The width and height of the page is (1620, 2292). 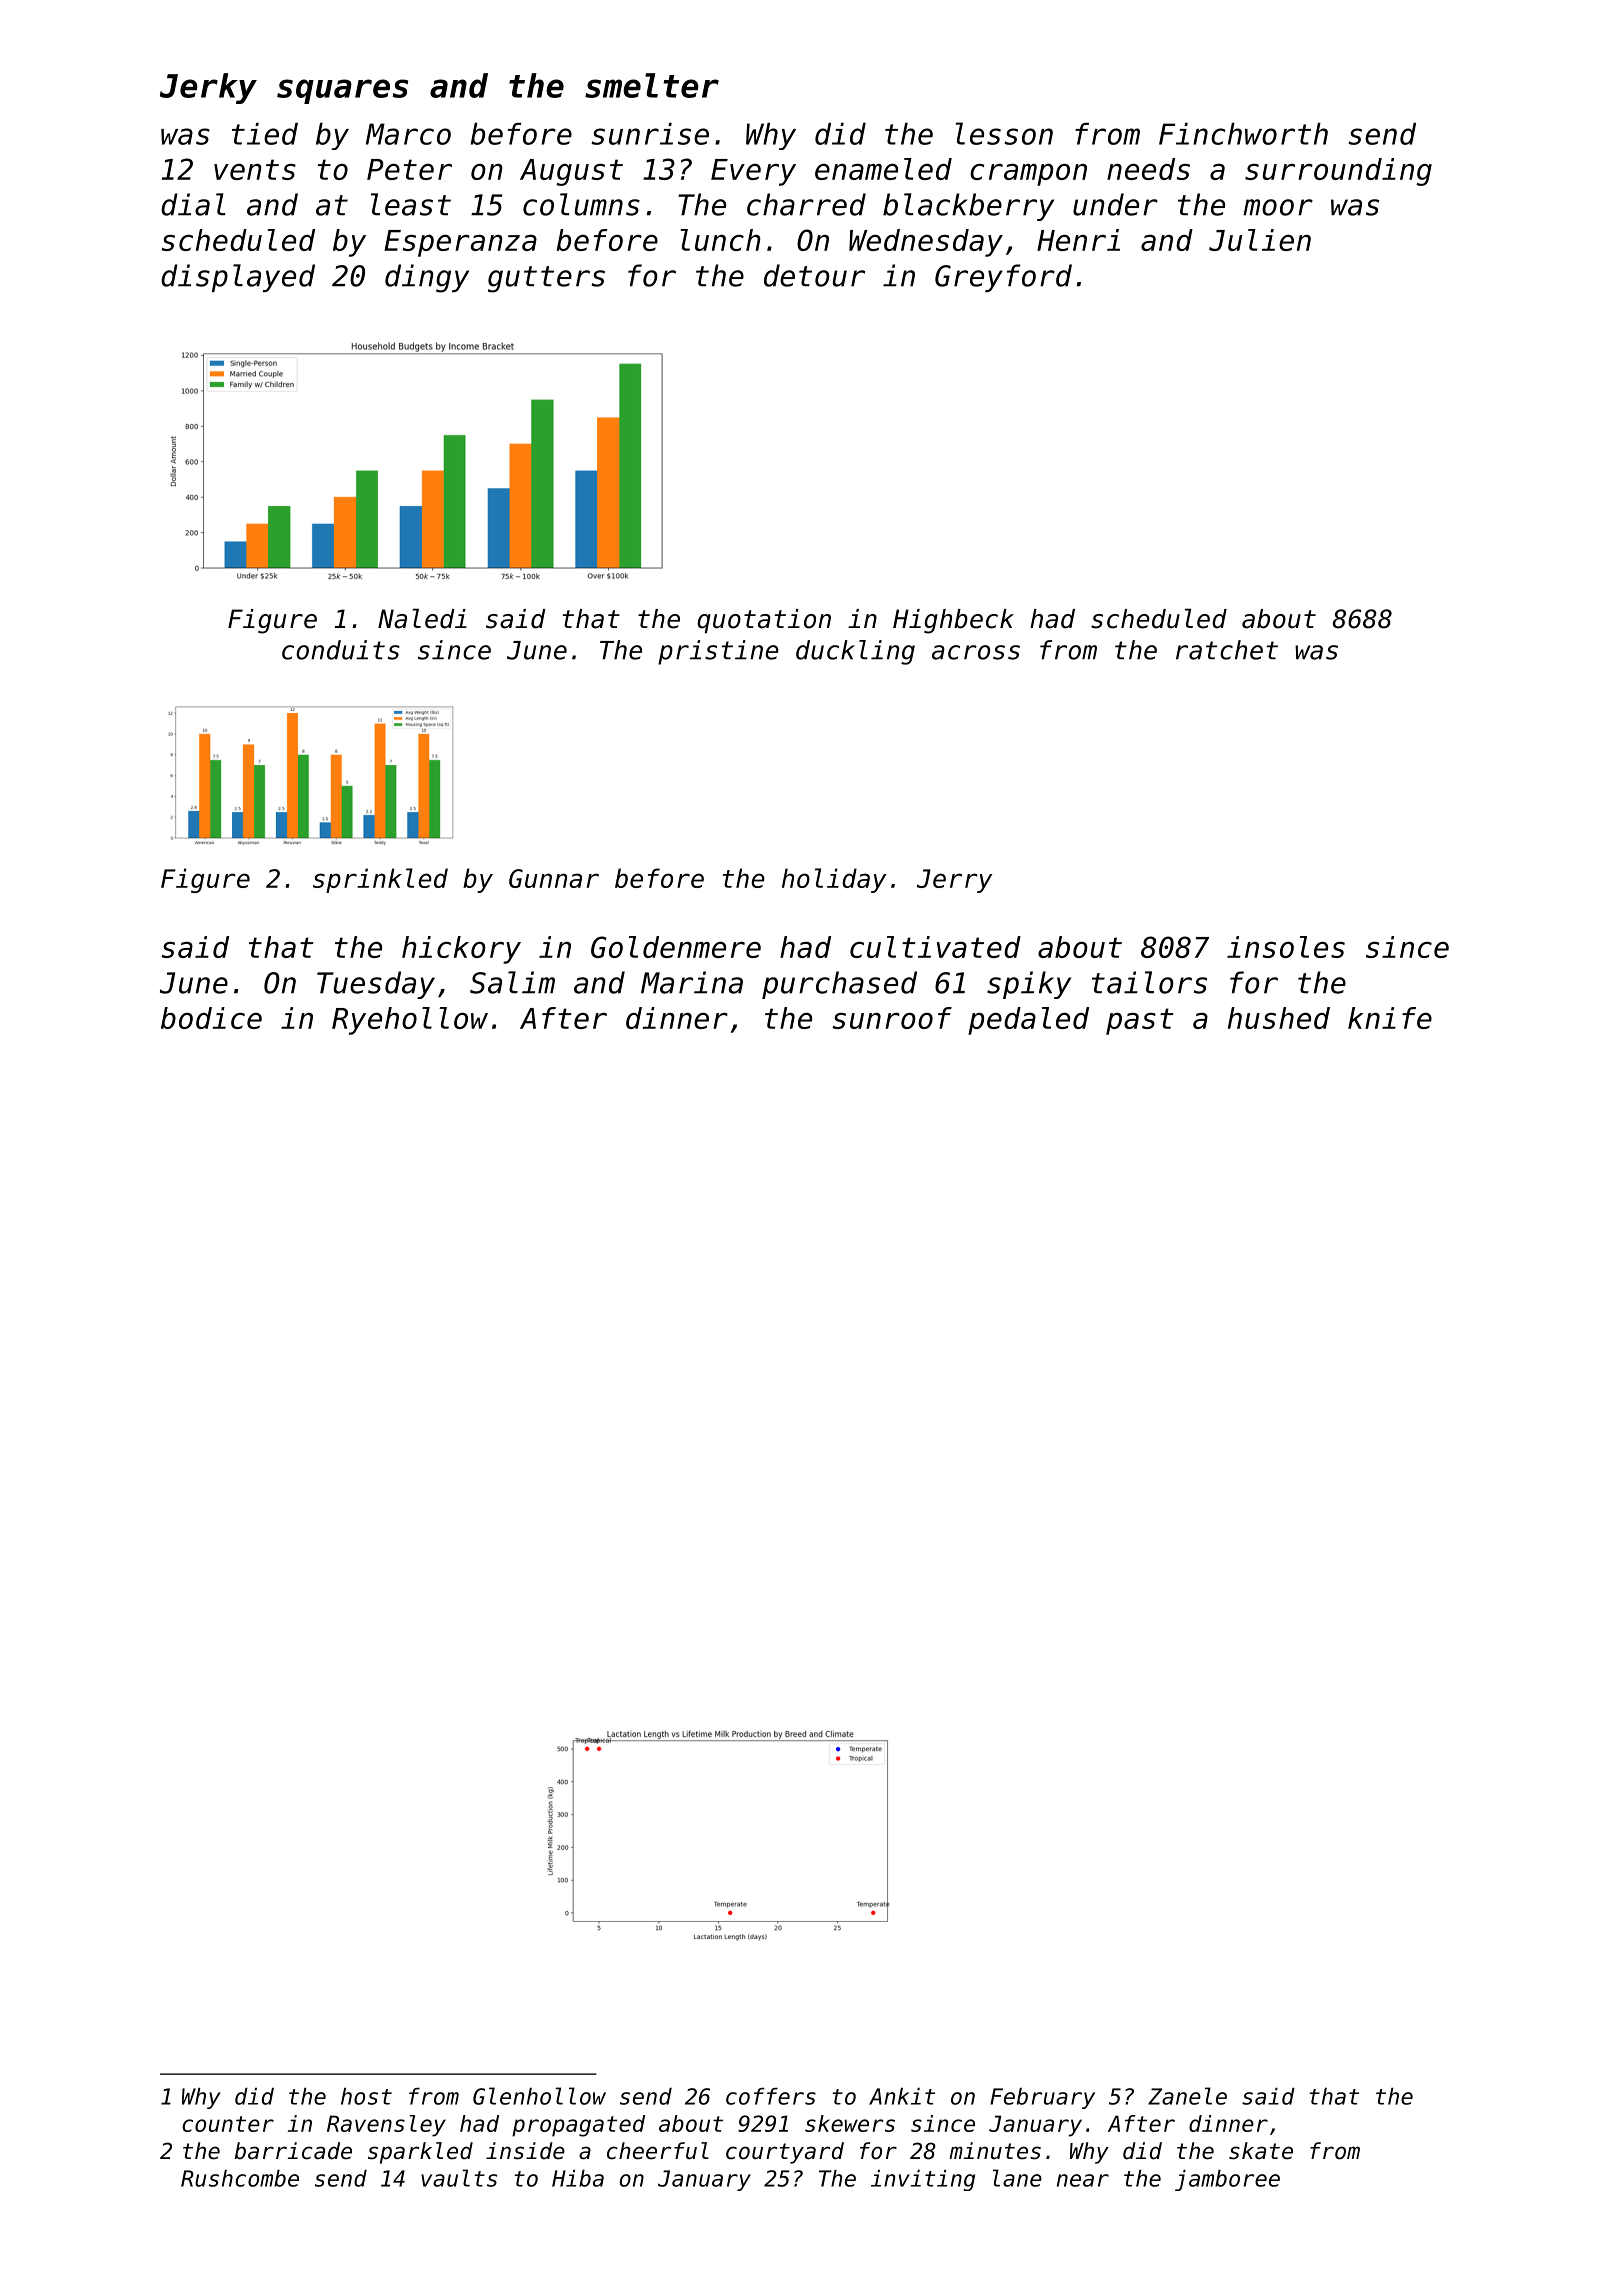 I want to click on enameled, so click(x=883, y=169).
